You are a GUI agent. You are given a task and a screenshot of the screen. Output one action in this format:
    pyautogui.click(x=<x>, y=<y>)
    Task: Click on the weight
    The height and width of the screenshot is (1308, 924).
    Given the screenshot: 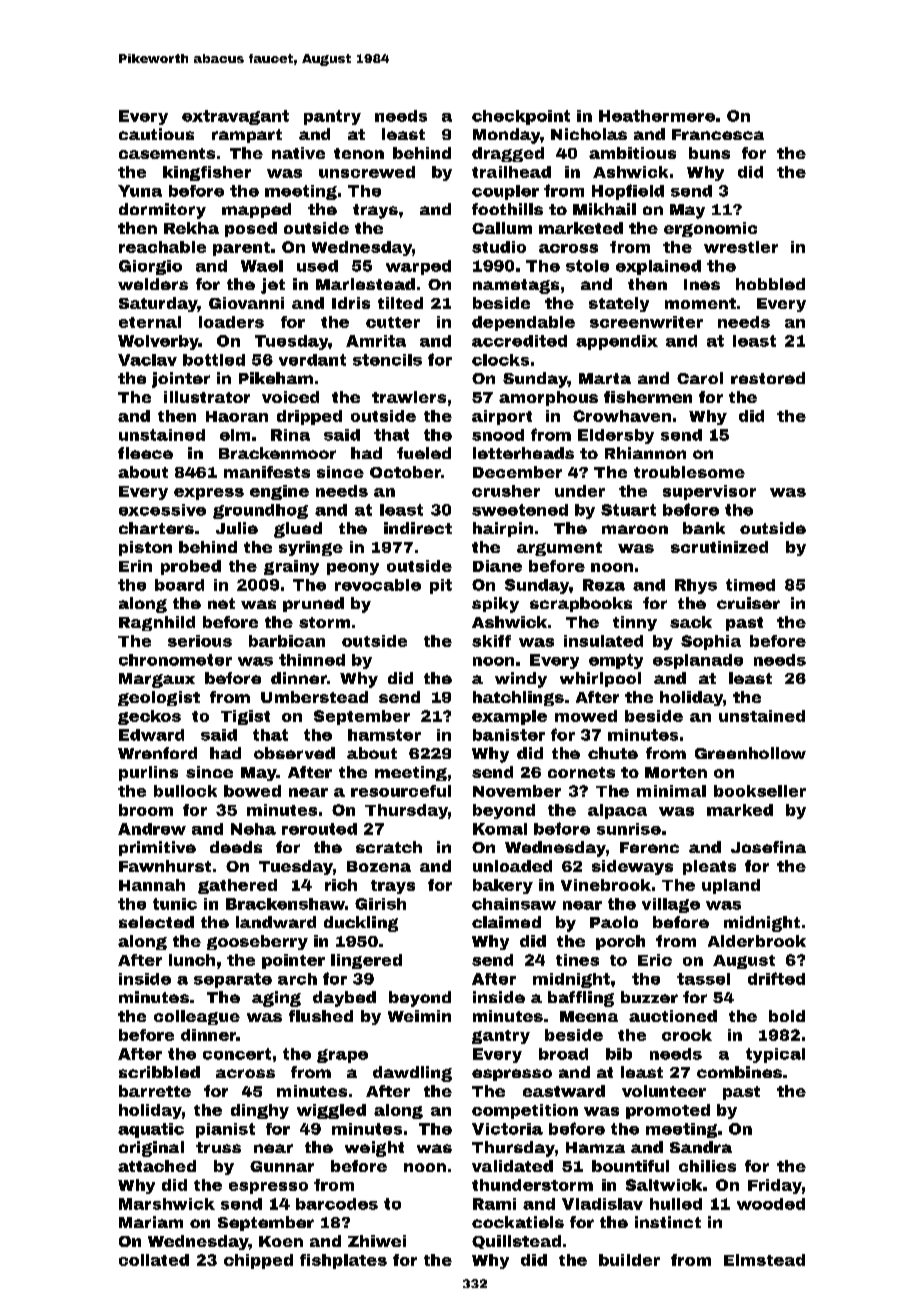 What is the action you would take?
    pyautogui.click(x=374, y=1149)
